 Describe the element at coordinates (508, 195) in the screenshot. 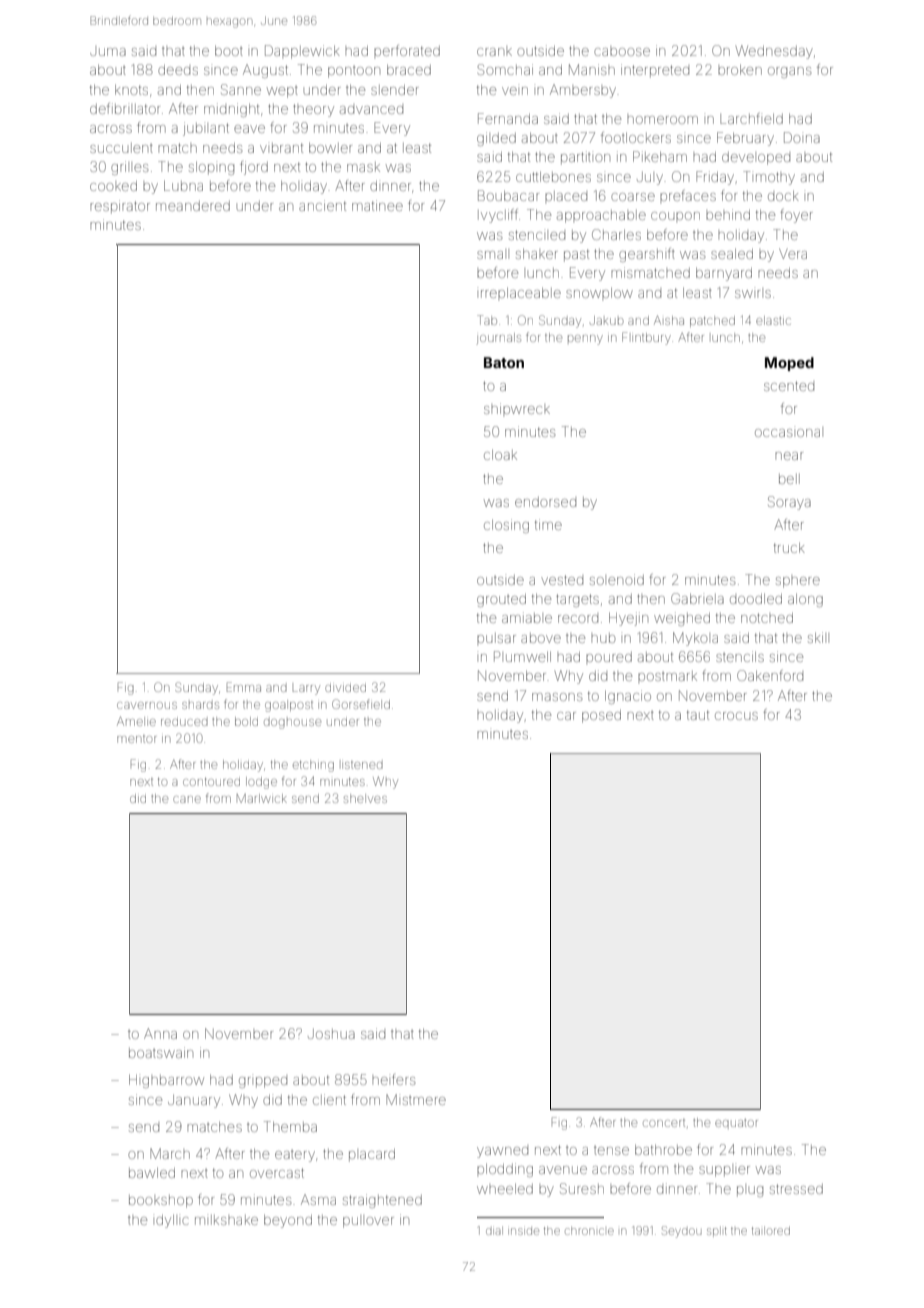

I see `Boubacar` at that location.
